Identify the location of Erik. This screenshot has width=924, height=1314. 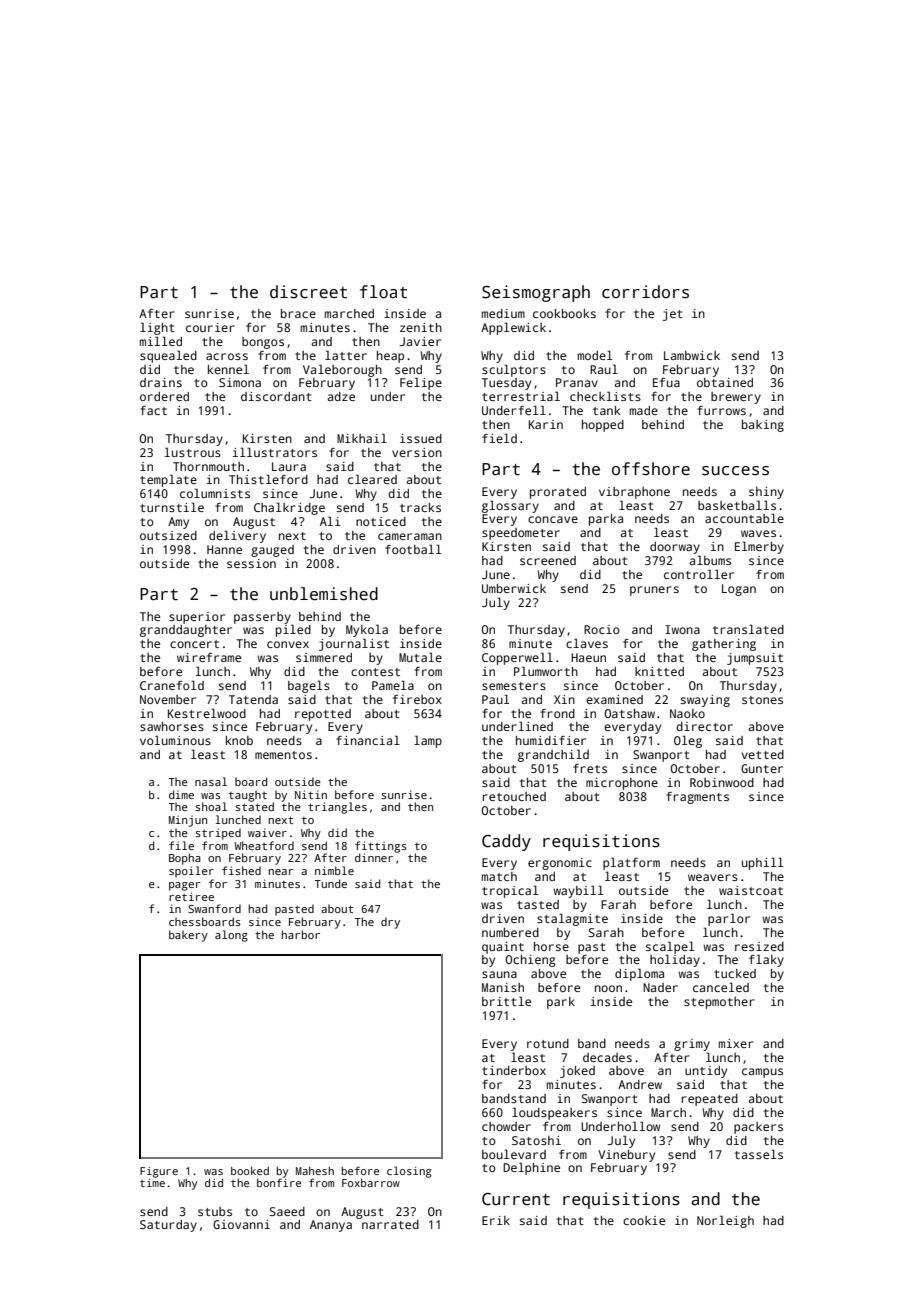
(496, 1220).
